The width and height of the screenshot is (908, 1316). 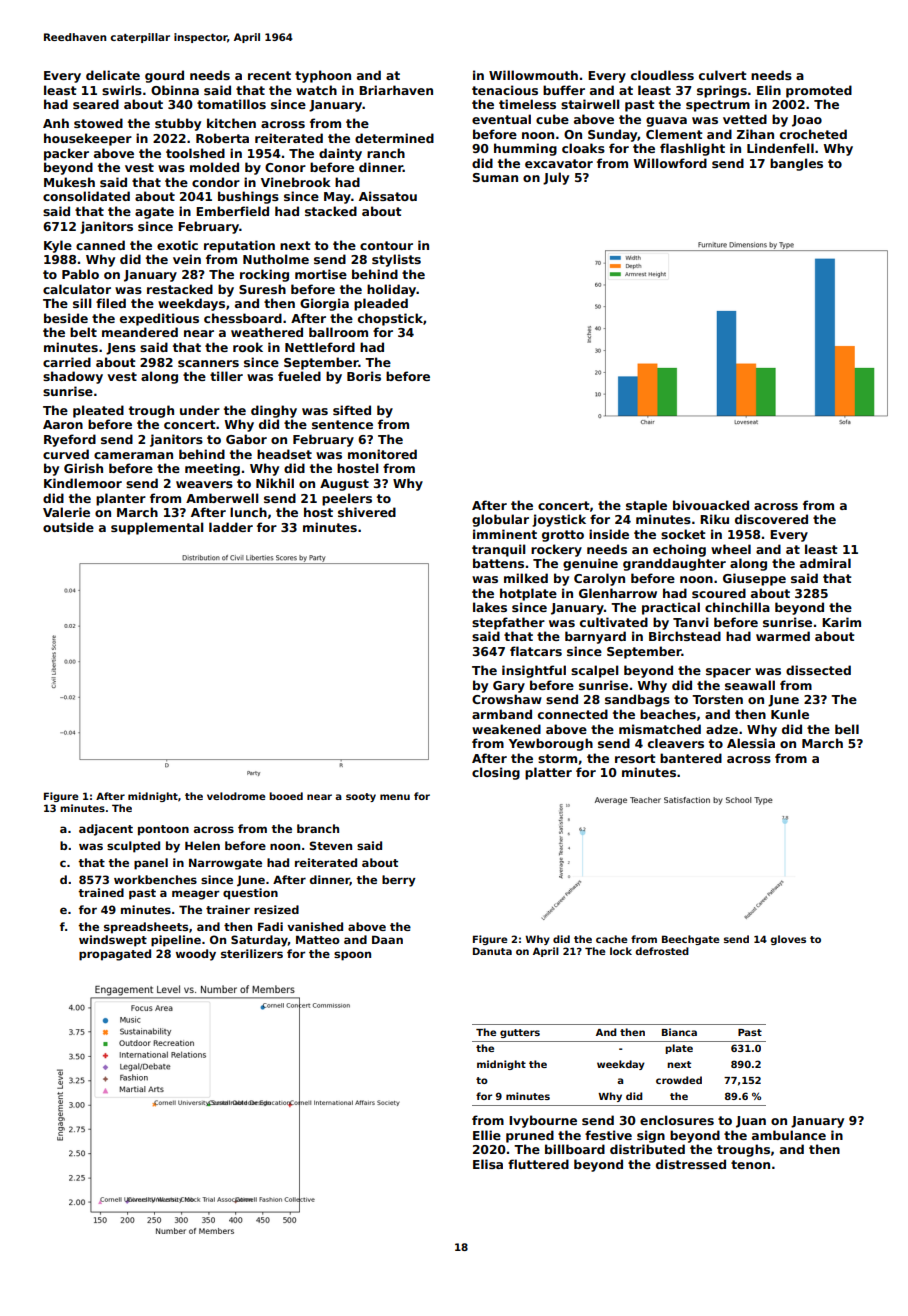 I want to click on Gary, so click(x=509, y=687).
